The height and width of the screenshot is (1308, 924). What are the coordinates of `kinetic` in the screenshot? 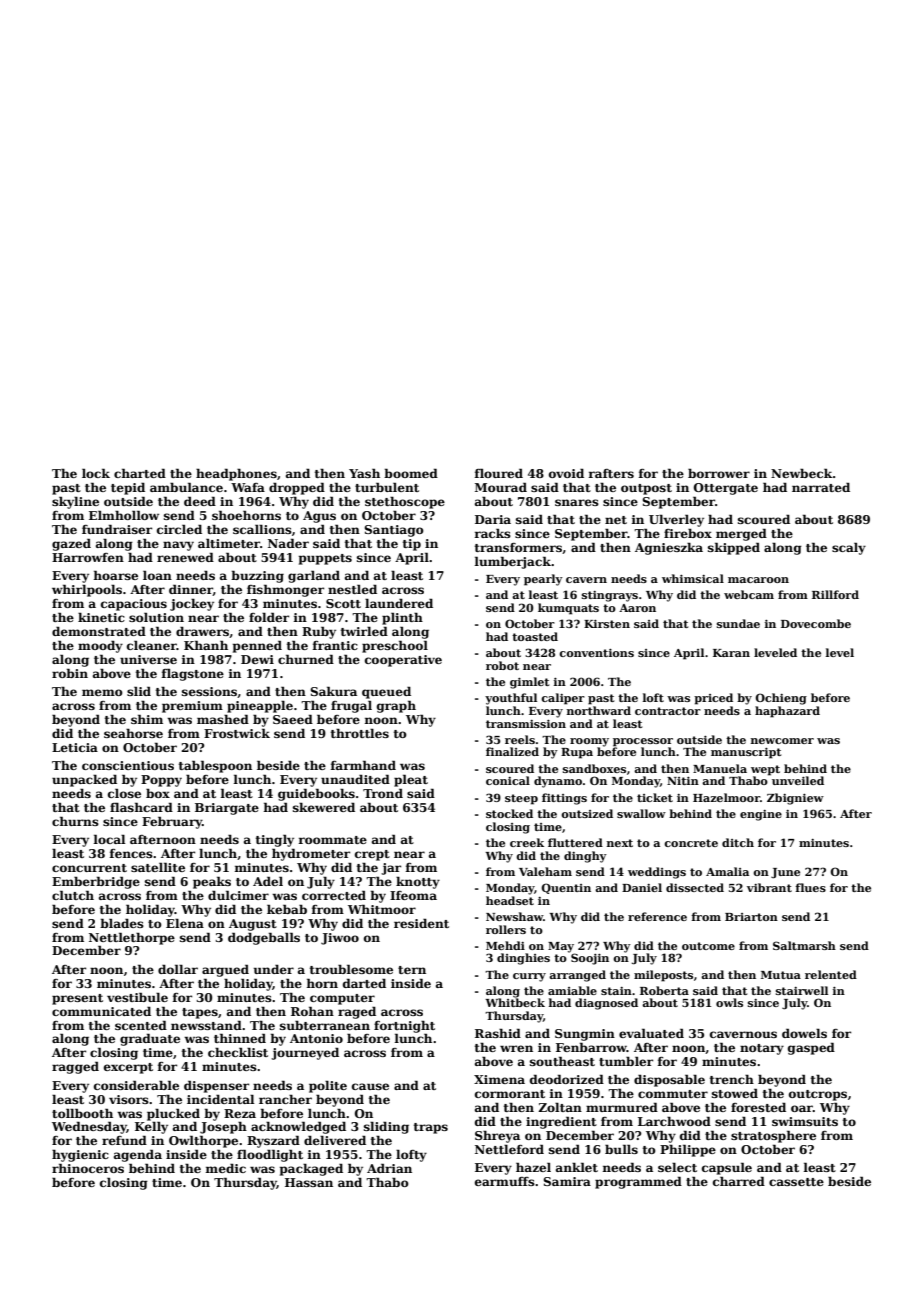 It's located at (101, 617).
